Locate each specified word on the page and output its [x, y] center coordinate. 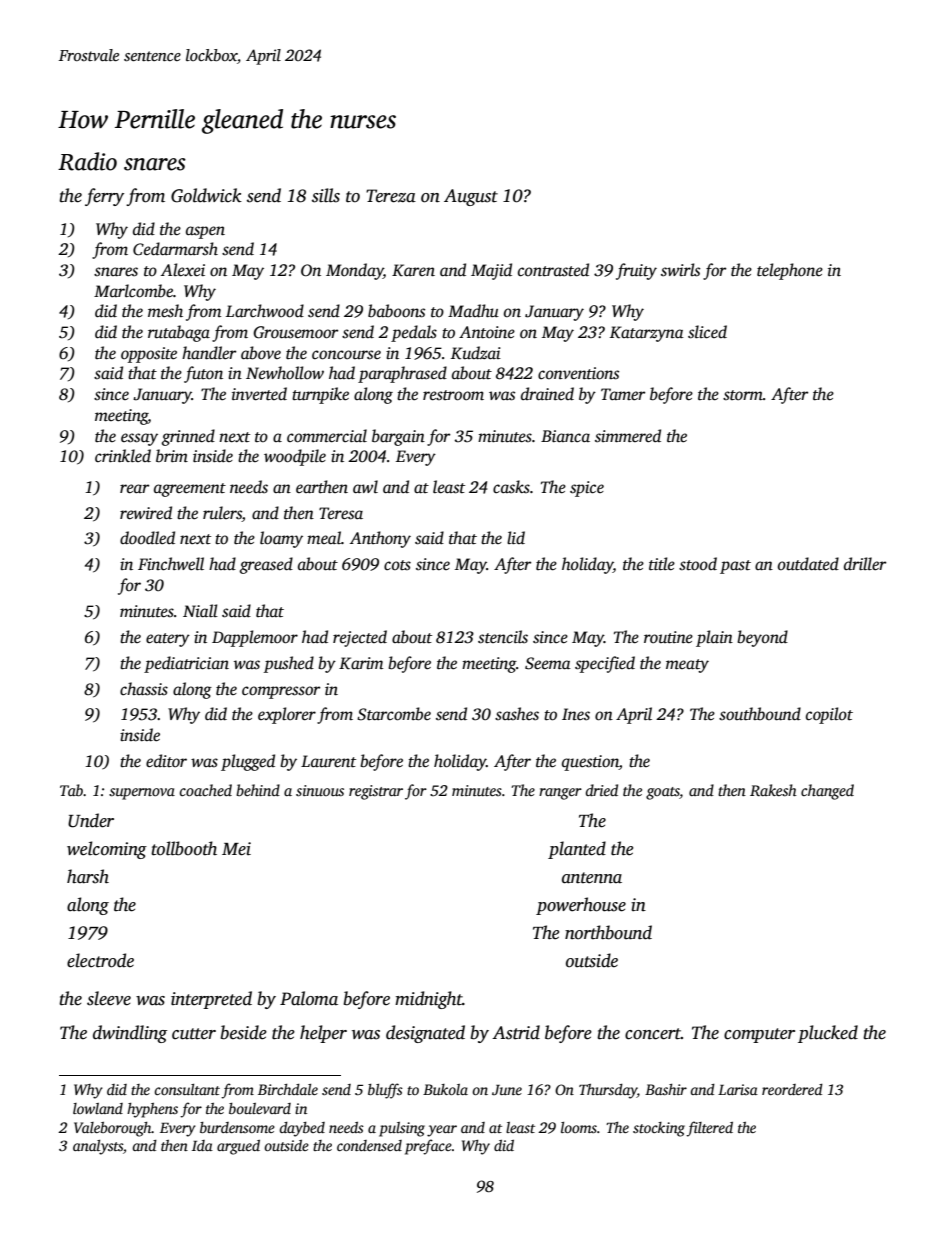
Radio [87, 161]
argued [238, 1147]
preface [428, 1147]
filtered [709, 1129]
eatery [168, 640]
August [471, 197]
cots [397, 565]
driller [865, 563]
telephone [790, 271]
